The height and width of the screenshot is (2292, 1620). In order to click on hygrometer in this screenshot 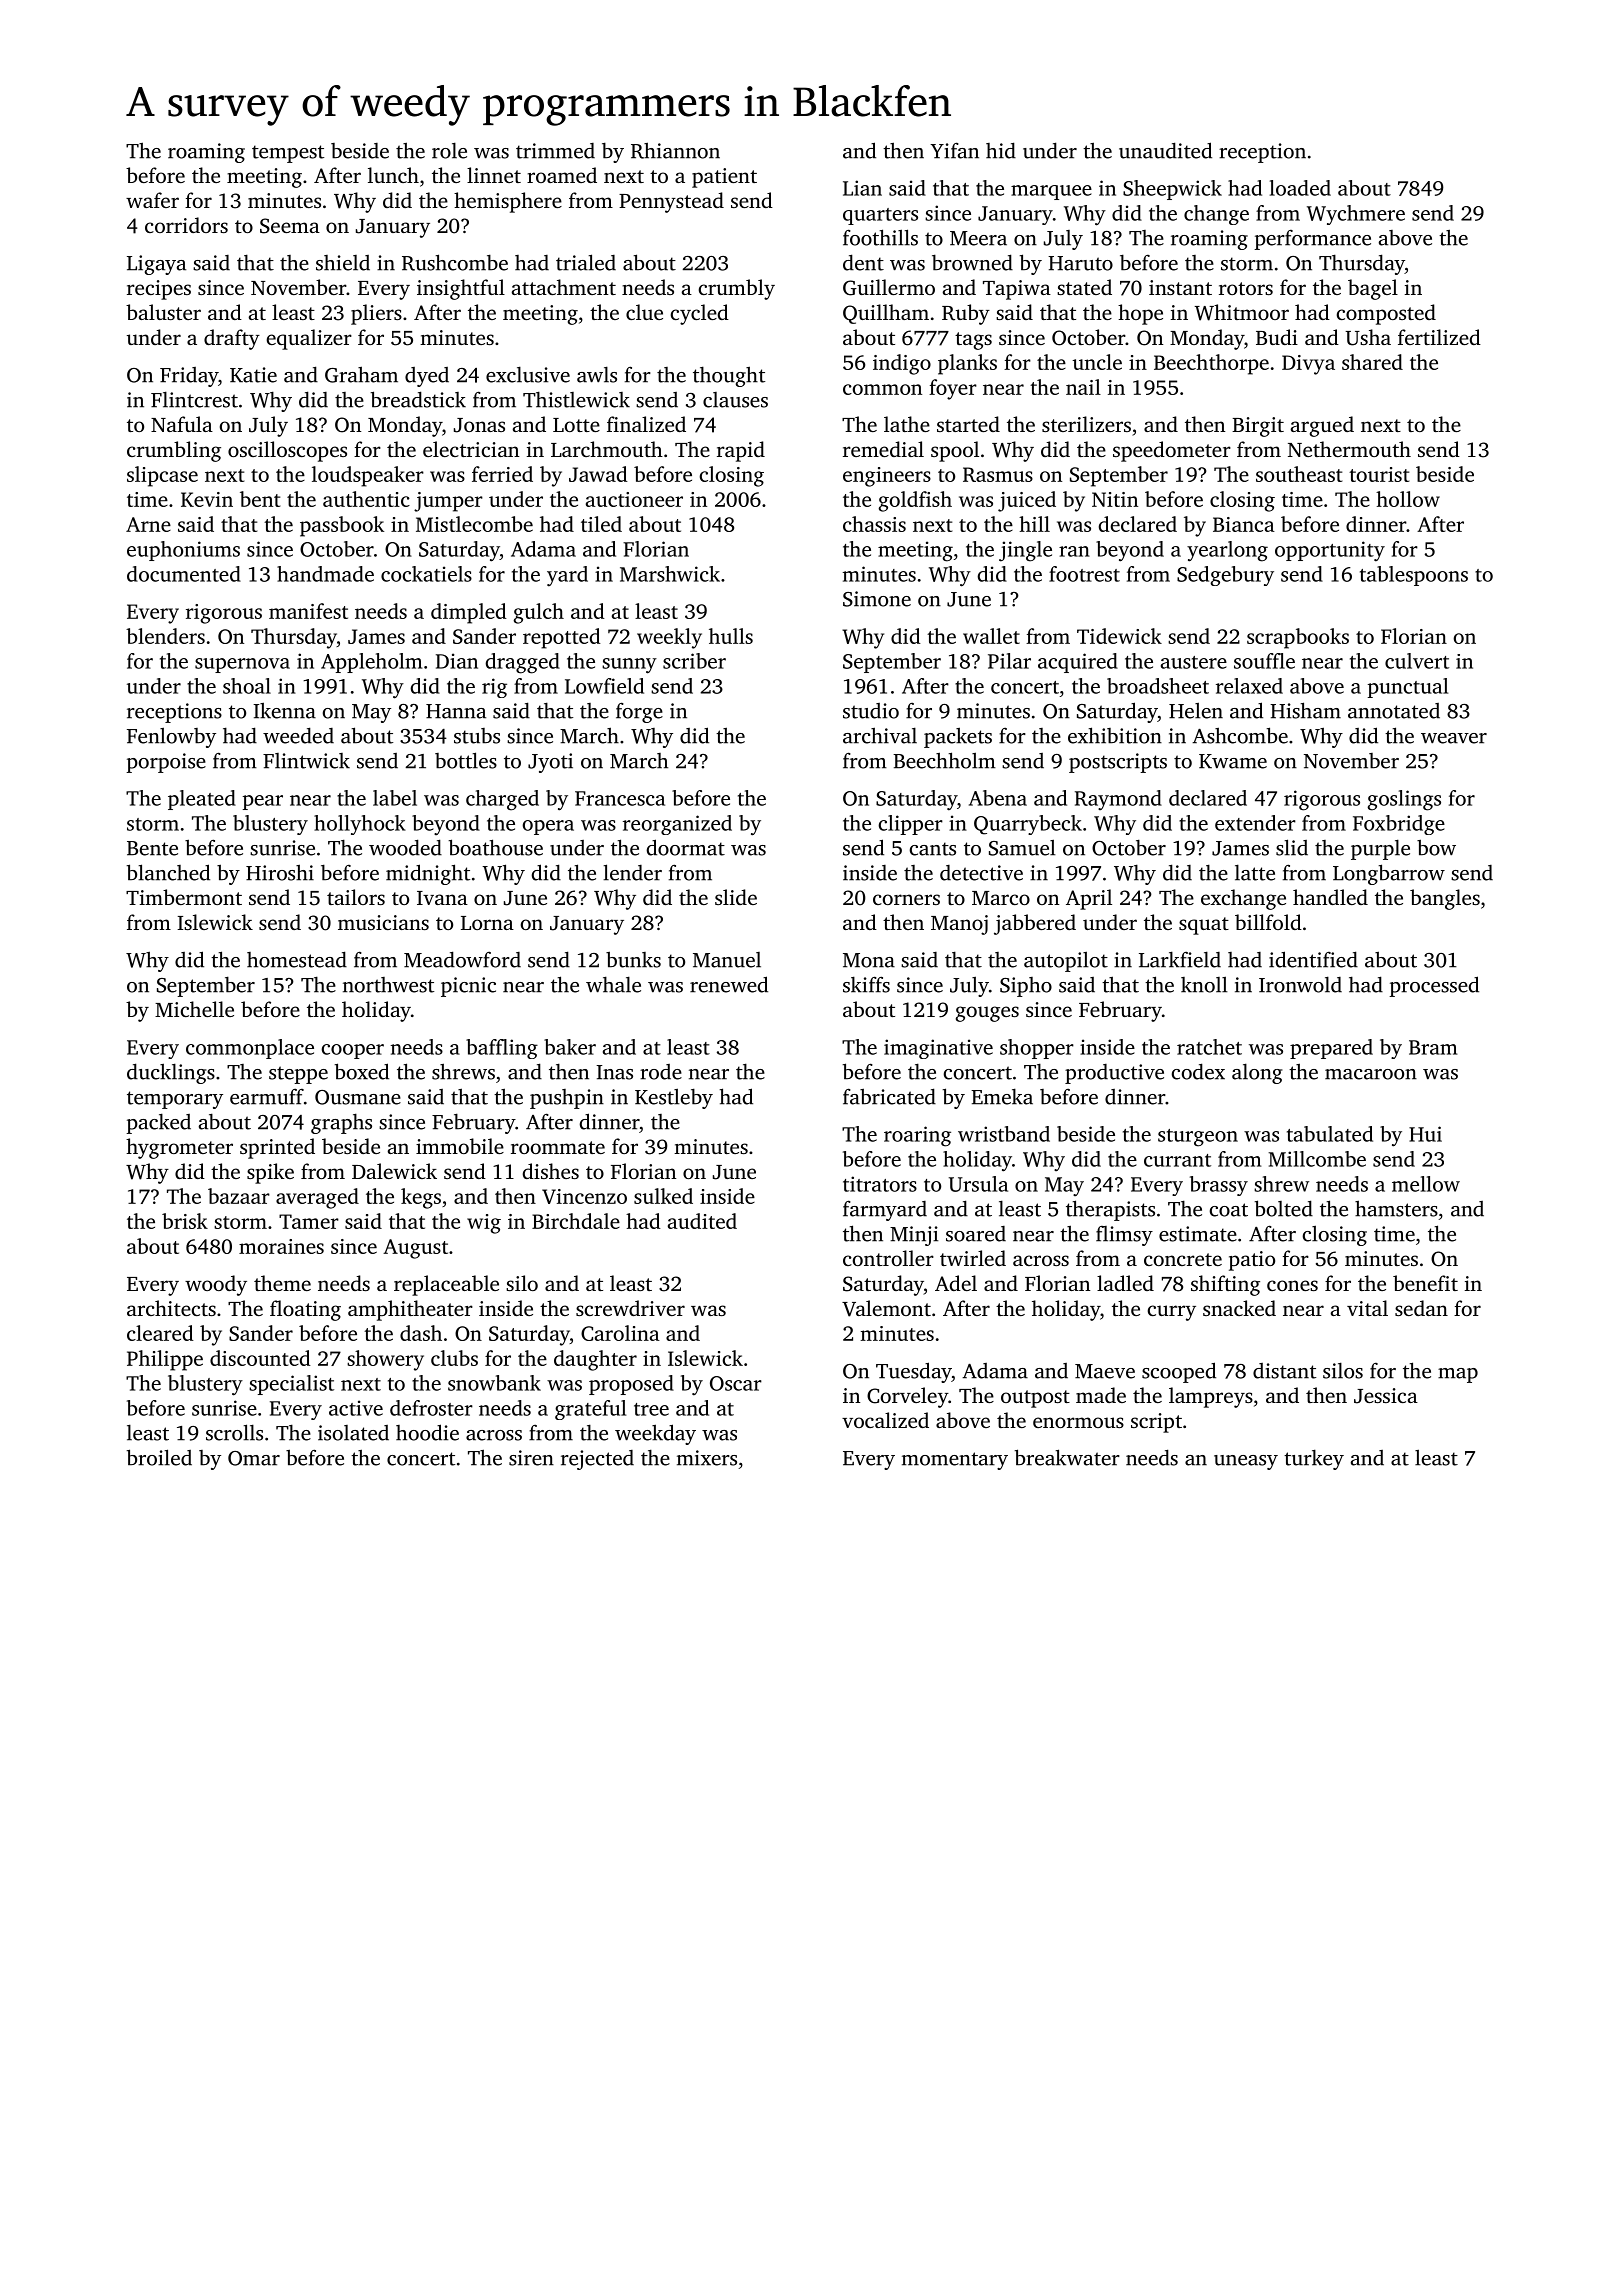, I will do `click(179, 1148)`.
